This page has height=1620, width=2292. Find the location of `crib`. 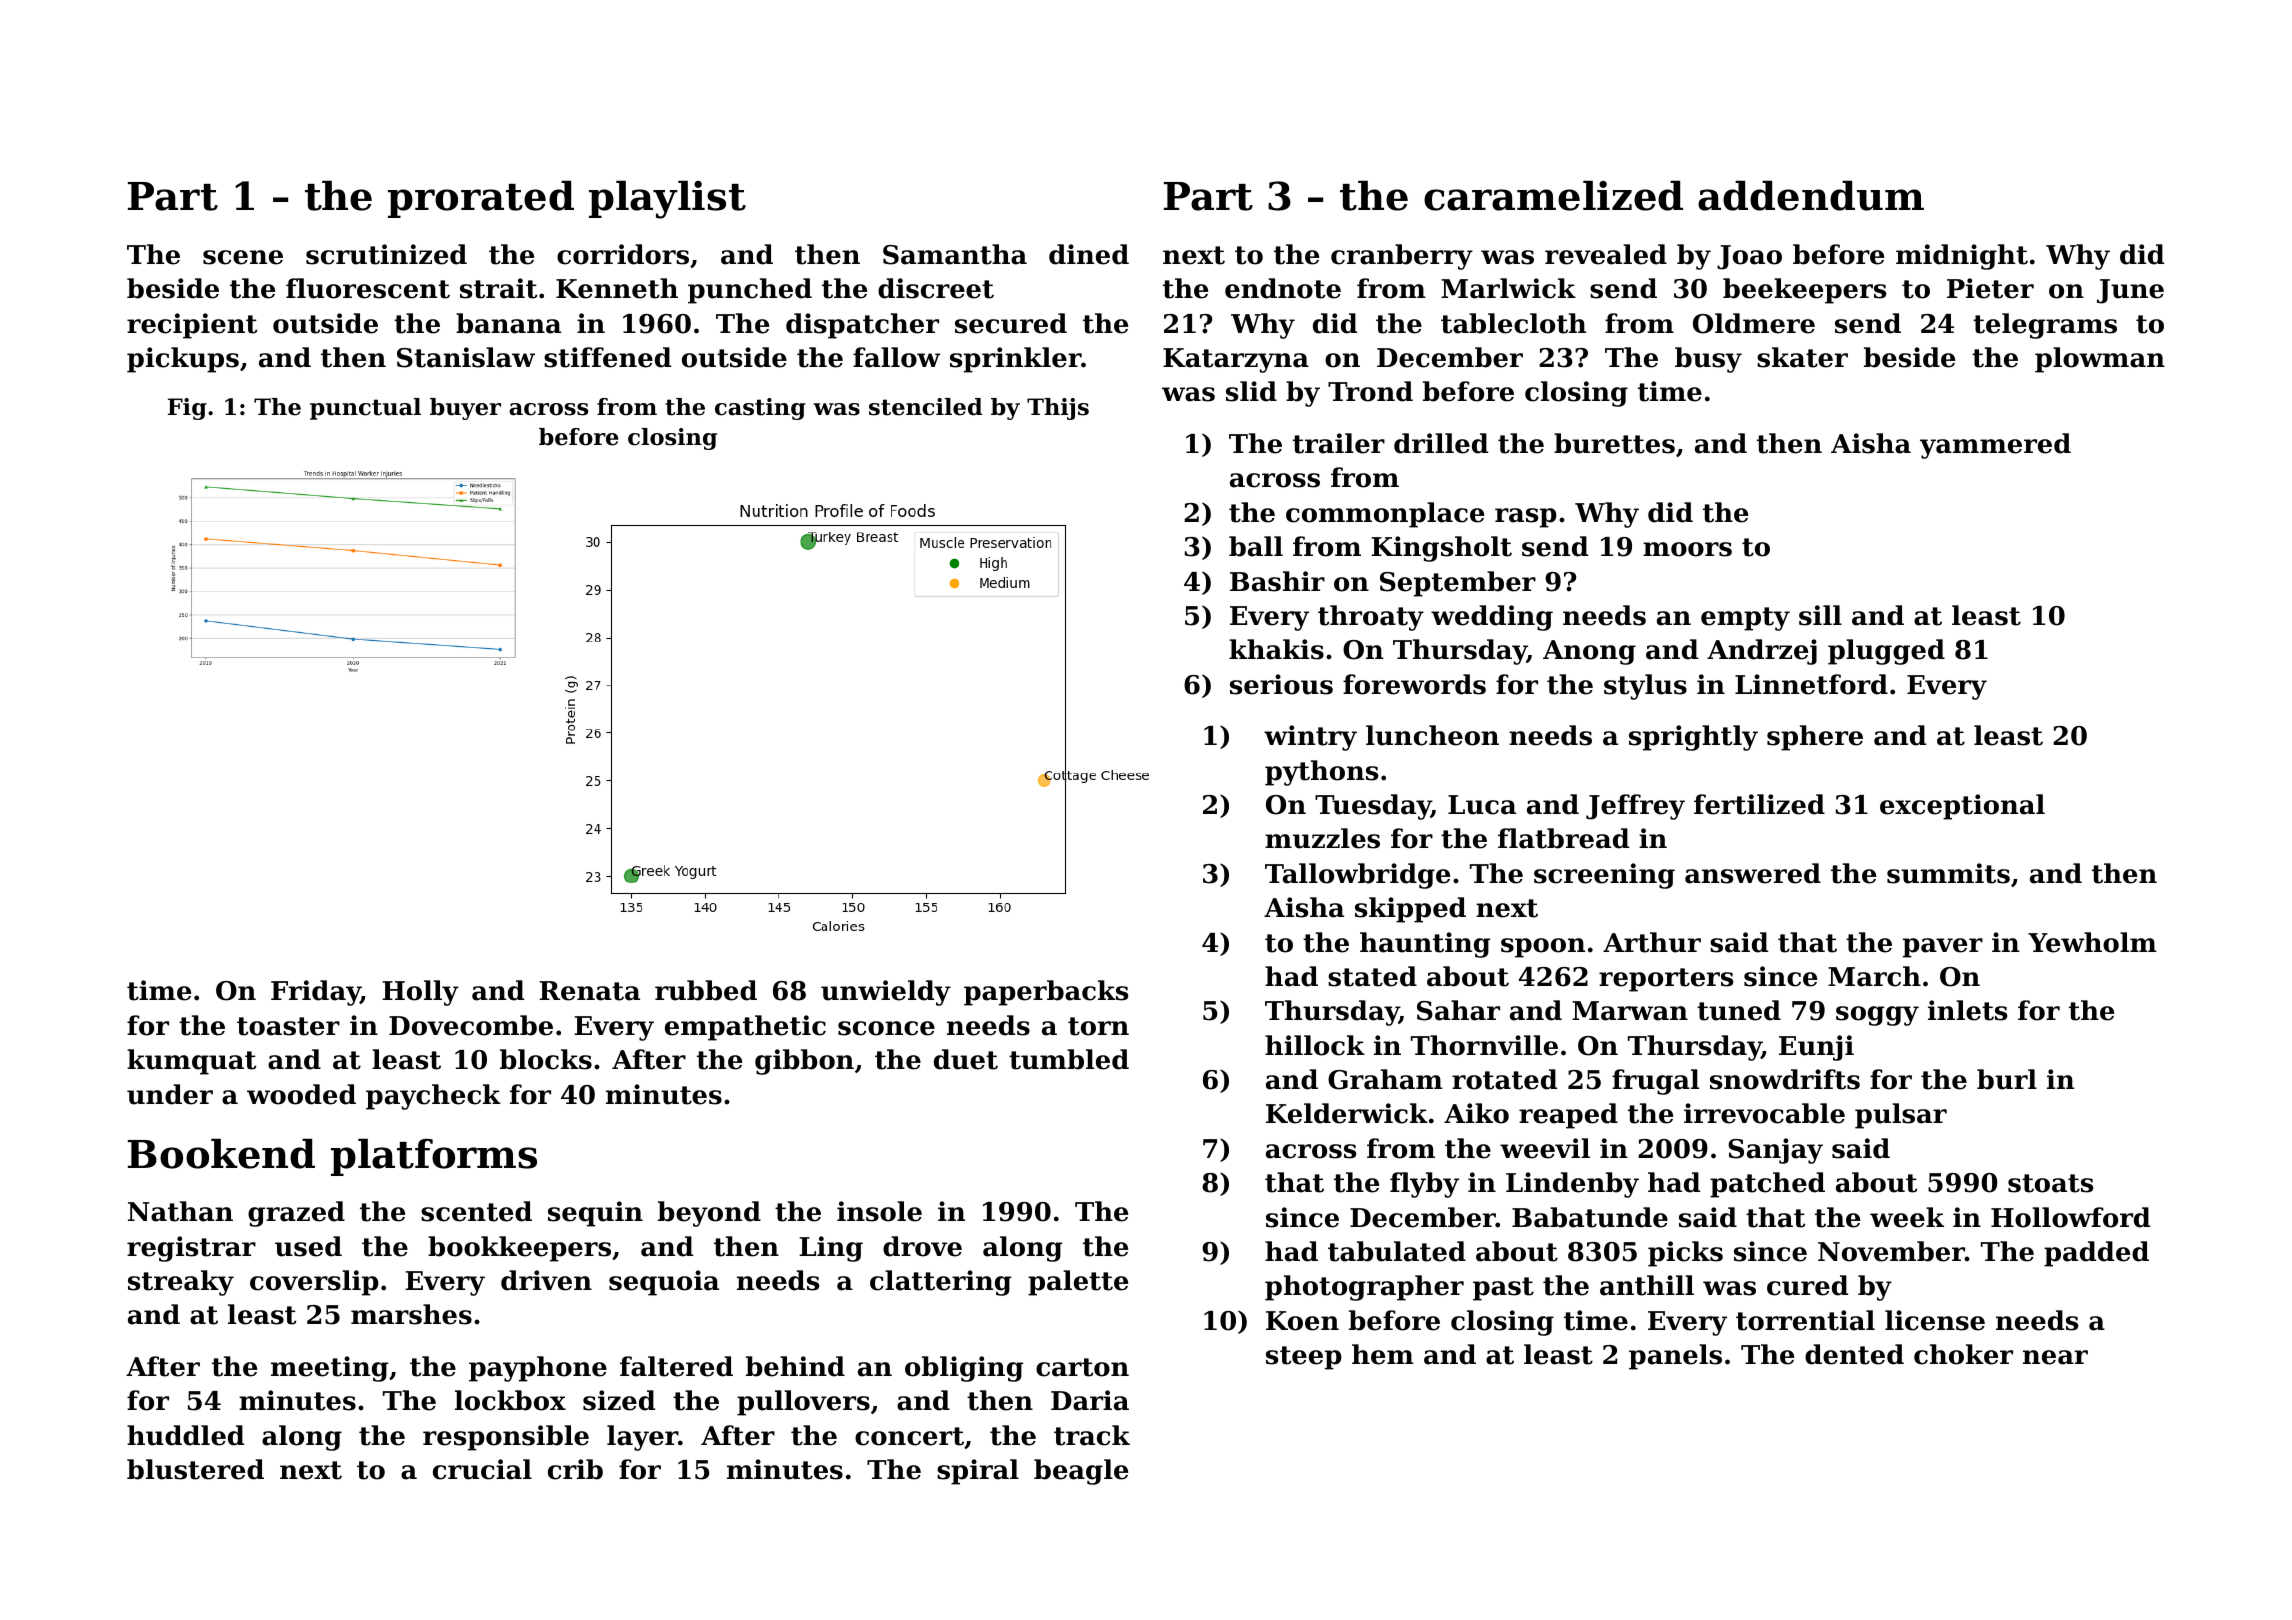

crib is located at coordinates (575, 1469).
